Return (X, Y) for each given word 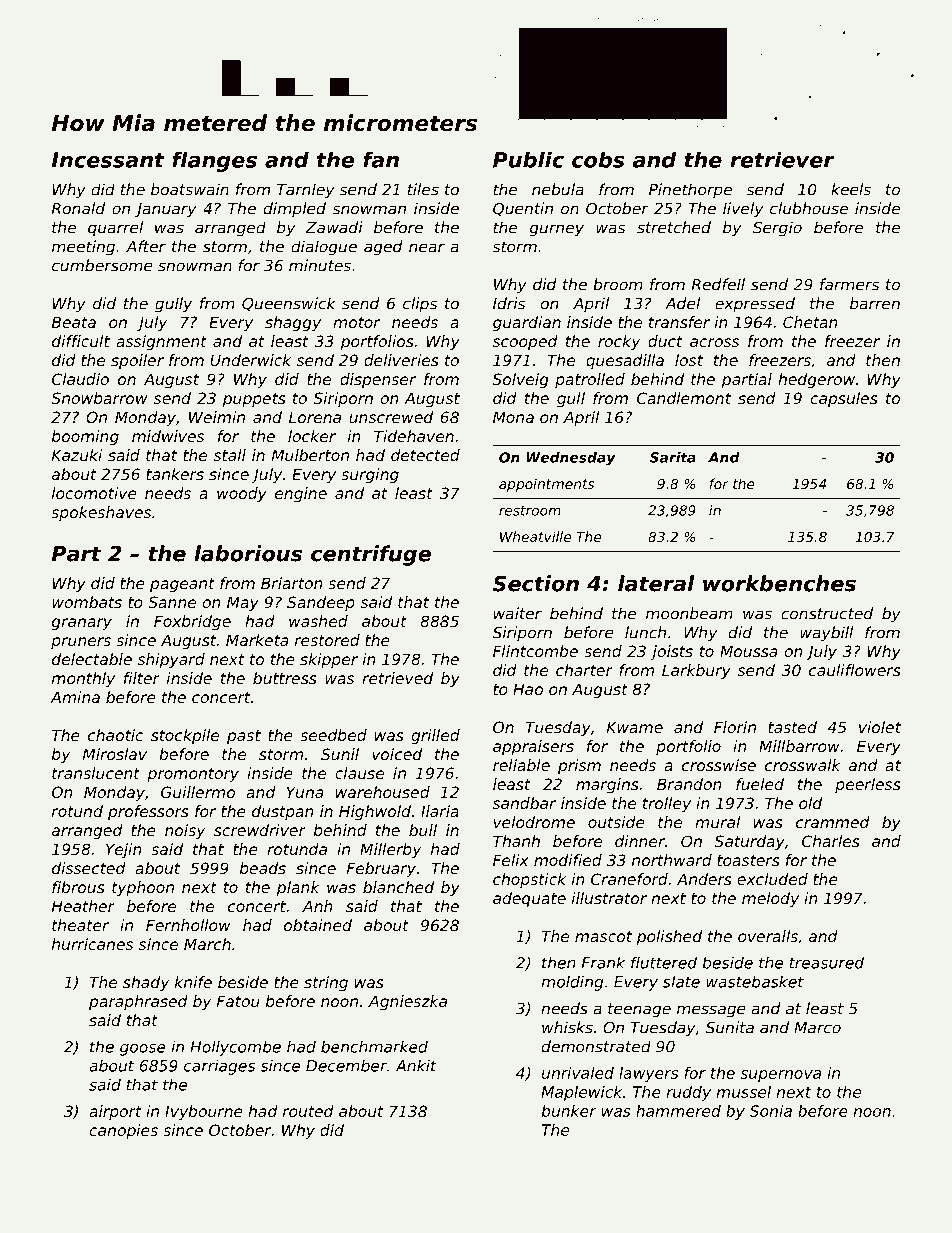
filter (142, 678)
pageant (182, 585)
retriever (782, 159)
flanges (214, 161)
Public (528, 159)
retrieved (397, 678)
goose (143, 1050)
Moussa (748, 651)
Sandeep (321, 603)
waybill (826, 634)
